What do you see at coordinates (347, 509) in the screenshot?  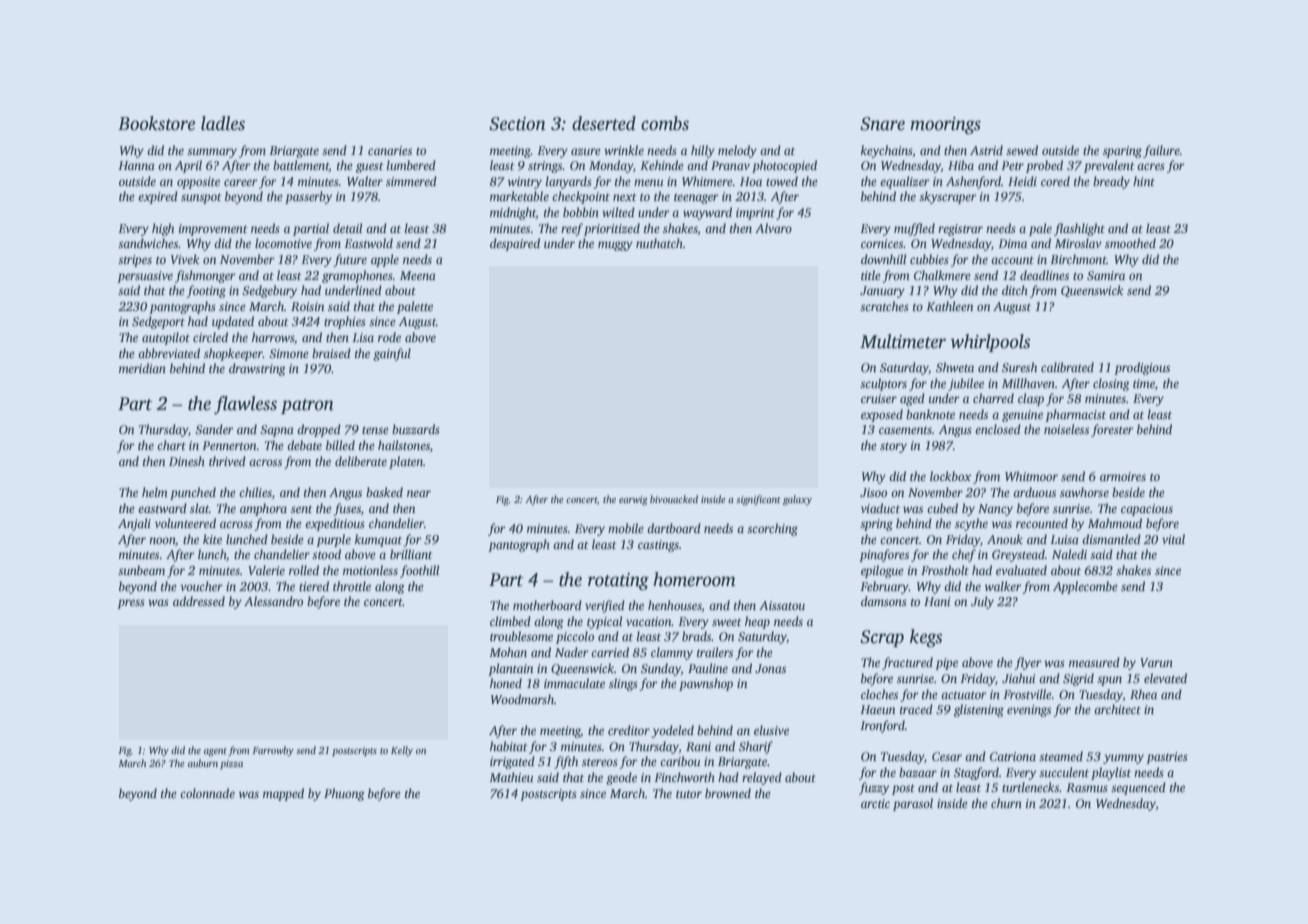 I see `fuses` at bounding box center [347, 509].
